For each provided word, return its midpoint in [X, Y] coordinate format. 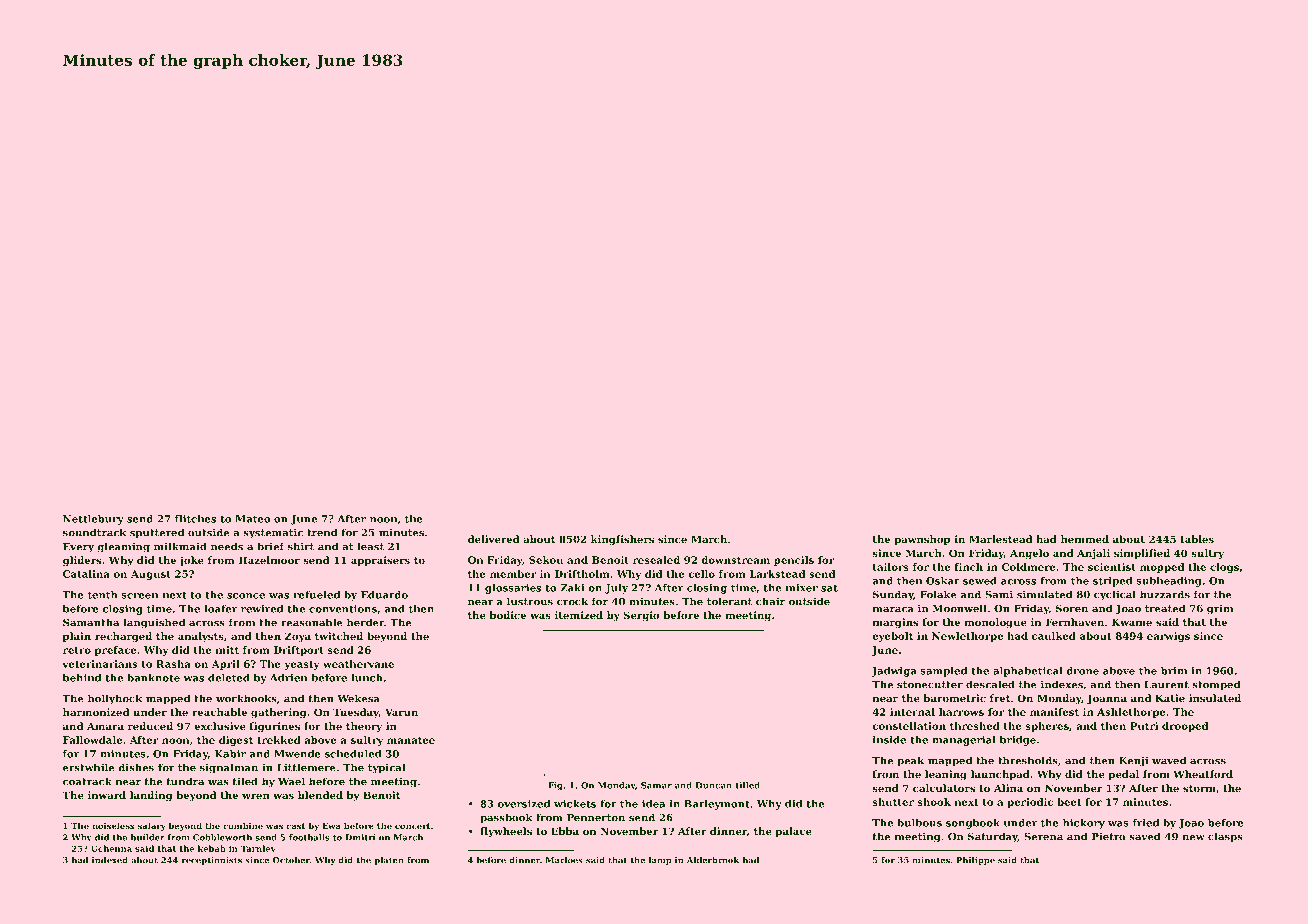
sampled [943, 672]
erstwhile [88, 767]
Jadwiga [894, 672]
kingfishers [622, 540]
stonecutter [930, 685]
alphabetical [1028, 672]
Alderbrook [713, 860]
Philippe [975, 861]
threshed [975, 726]
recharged [123, 637]
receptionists [212, 861]
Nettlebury [93, 520]
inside [889, 740]
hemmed [1085, 539]
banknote [153, 678]
